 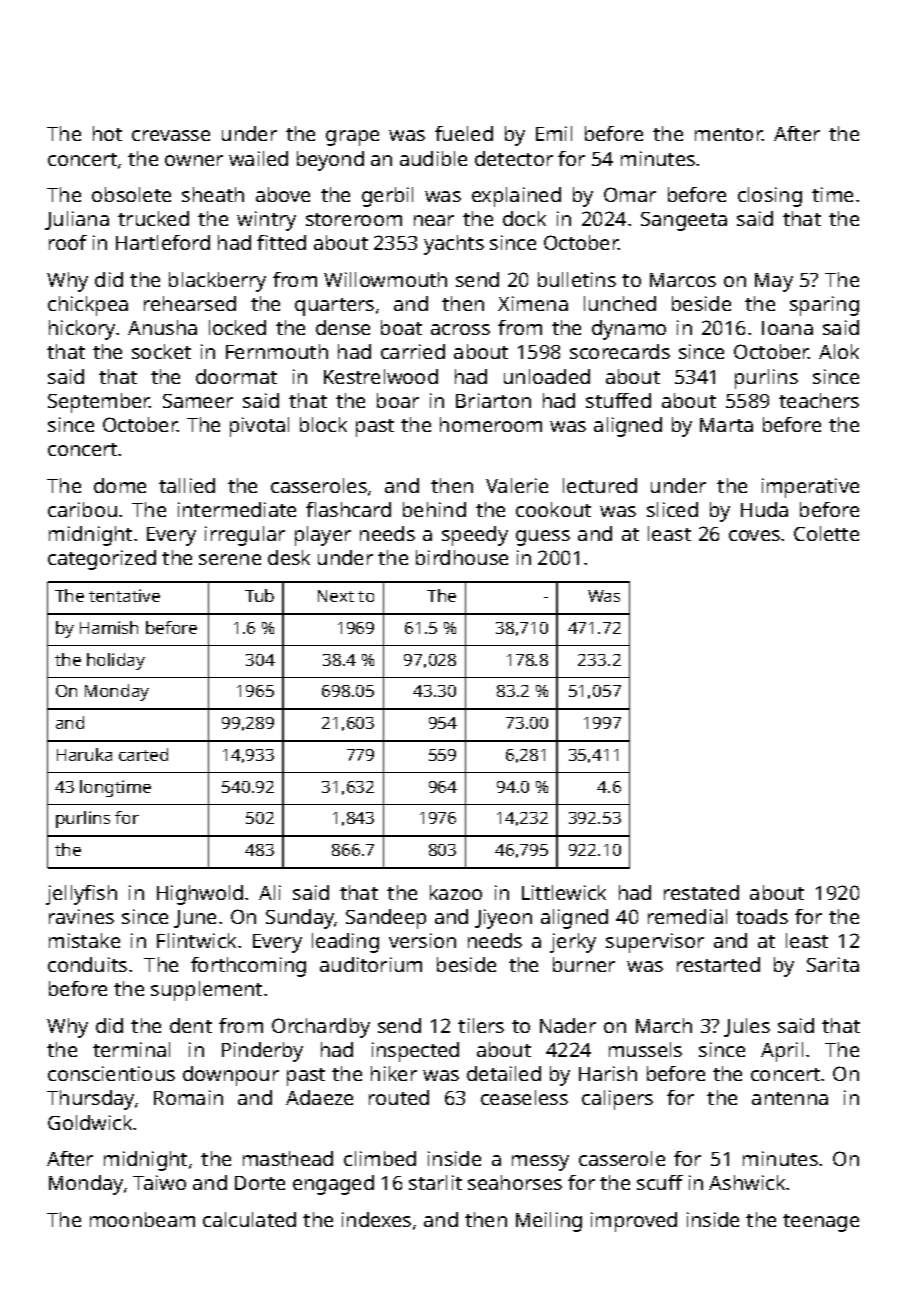 I want to click on inspected, so click(x=415, y=1052).
